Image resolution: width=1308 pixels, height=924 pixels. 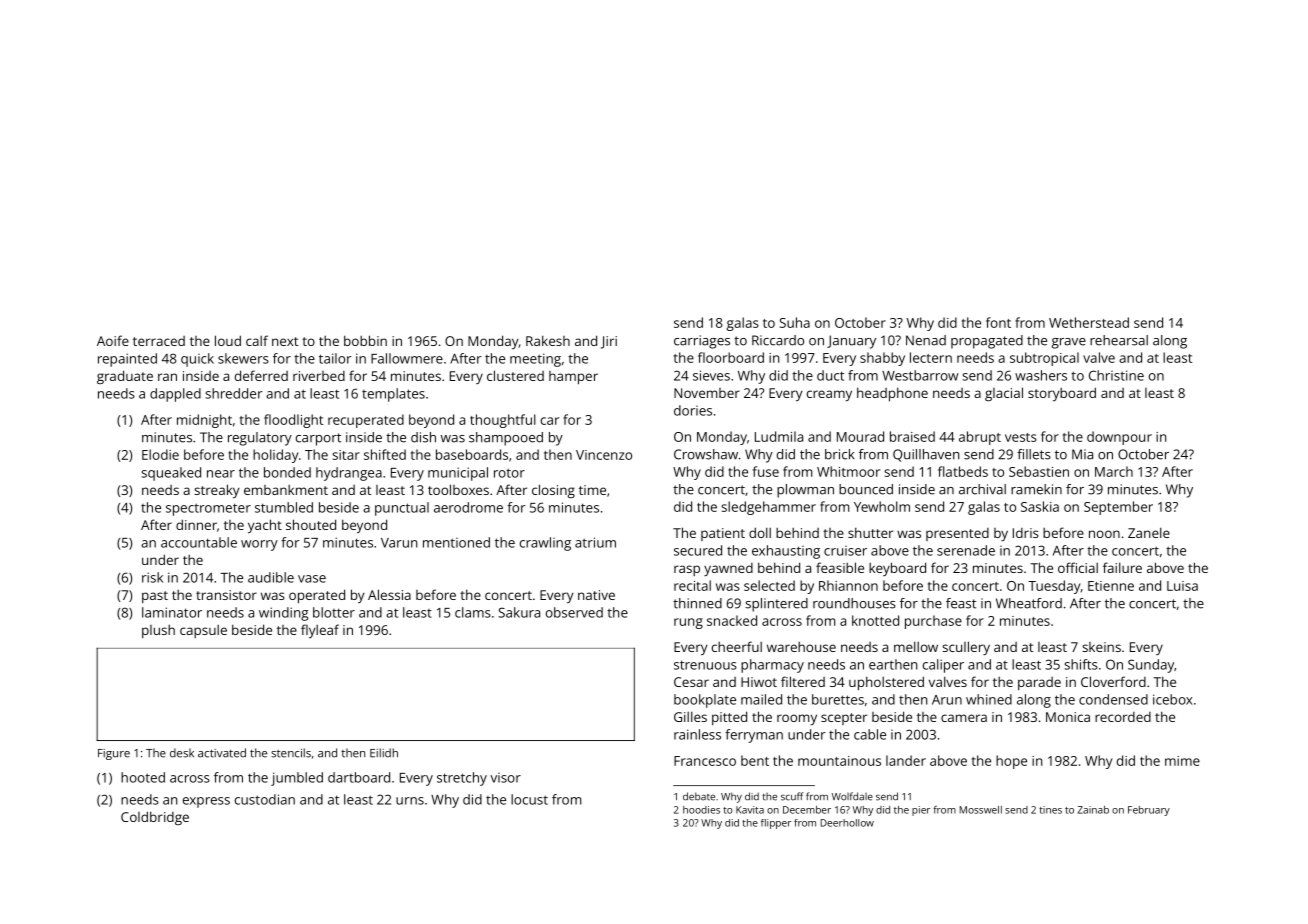 I want to click on font, so click(x=998, y=322).
